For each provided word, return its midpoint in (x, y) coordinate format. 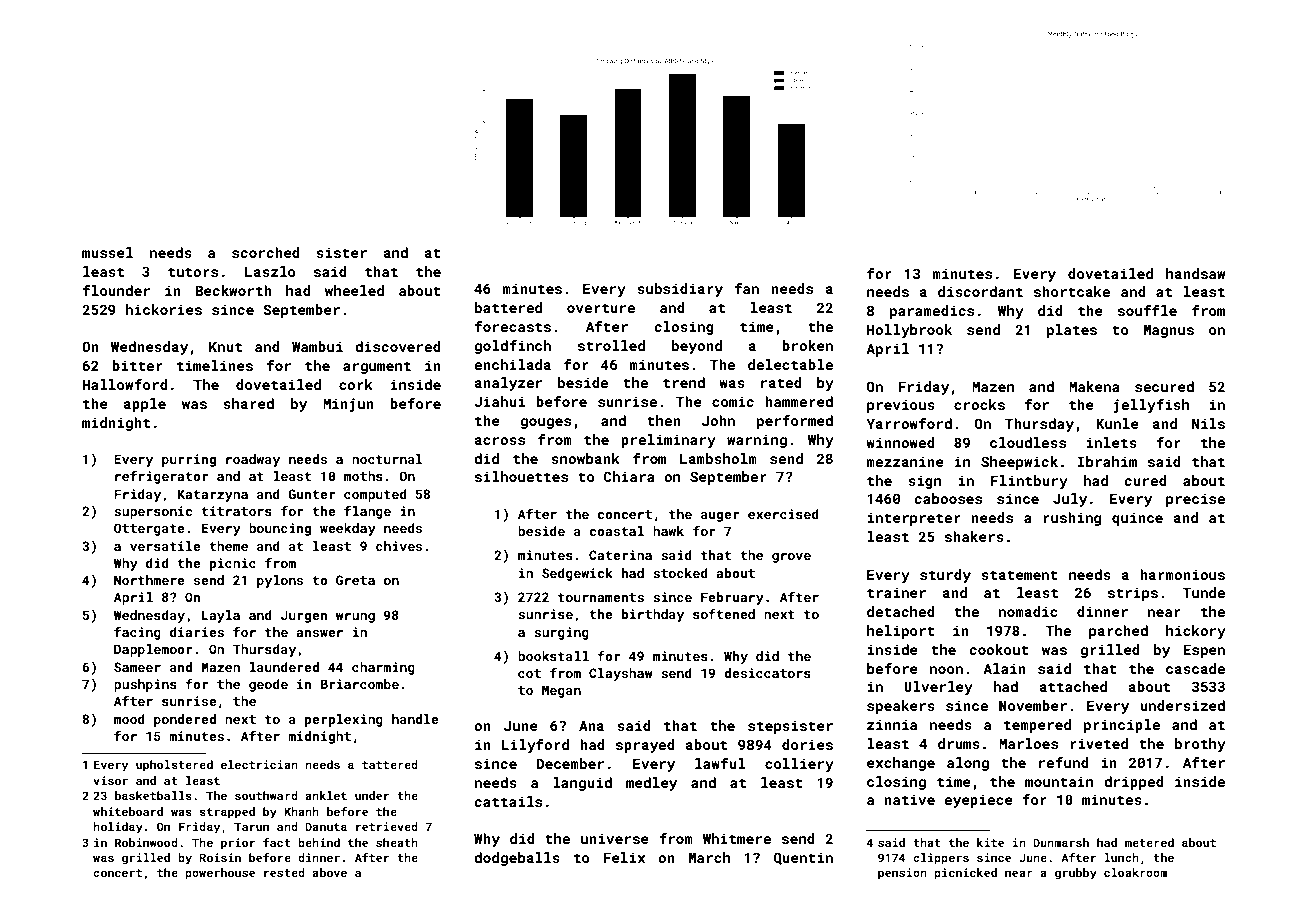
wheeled (354, 290)
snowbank (585, 458)
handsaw (1195, 273)
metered (1149, 842)
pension (902, 874)
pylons (280, 581)
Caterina (620, 555)
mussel (107, 252)
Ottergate (149, 529)
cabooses (948, 498)
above (329, 872)
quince (1137, 519)
